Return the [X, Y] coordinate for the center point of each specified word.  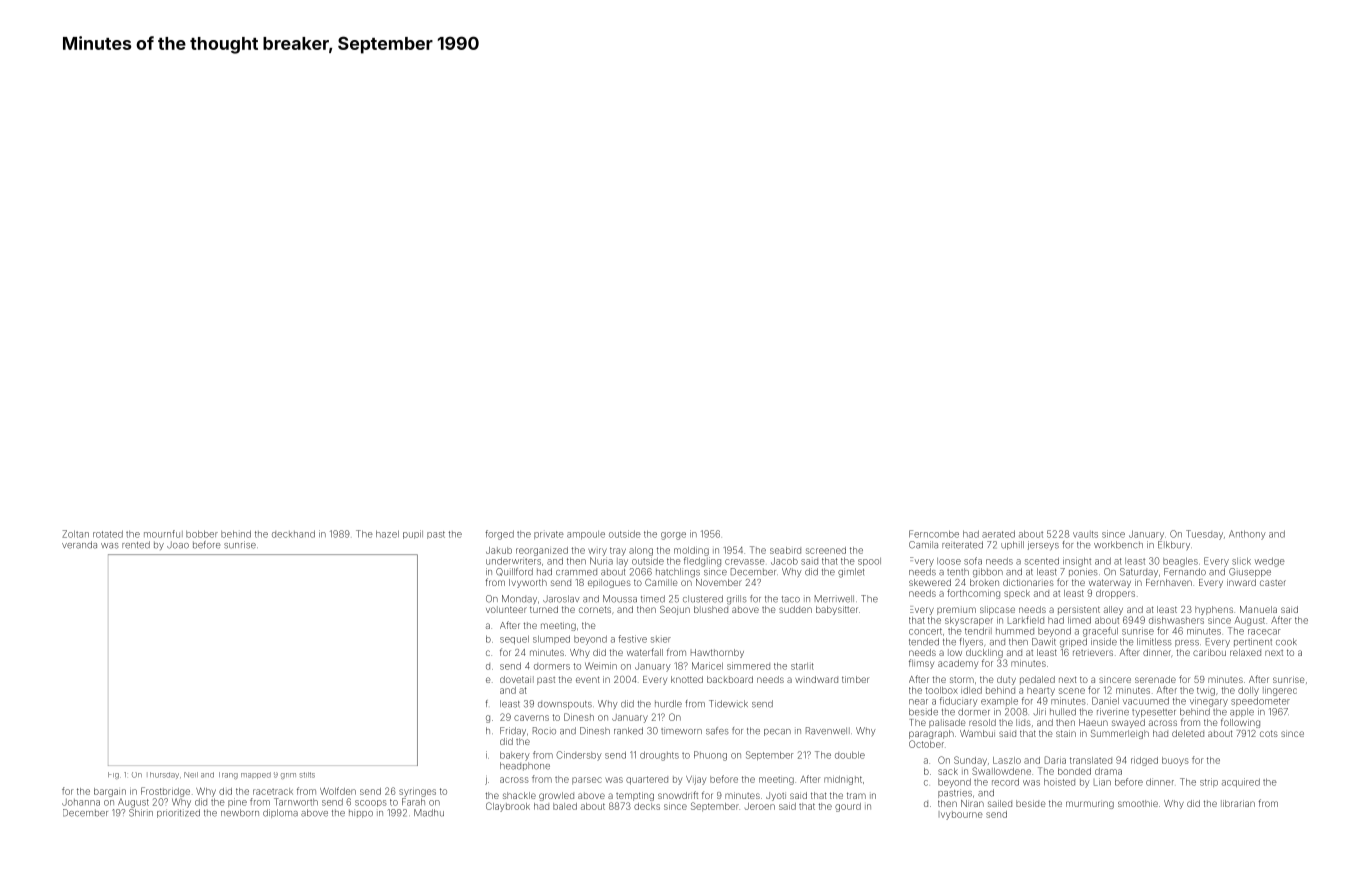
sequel [514, 639]
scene [1072, 691]
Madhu [429, 813]
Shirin [141, 813]
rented [136, 545]
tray [618, 551]
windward [816, 679]
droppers [1115, 594]
